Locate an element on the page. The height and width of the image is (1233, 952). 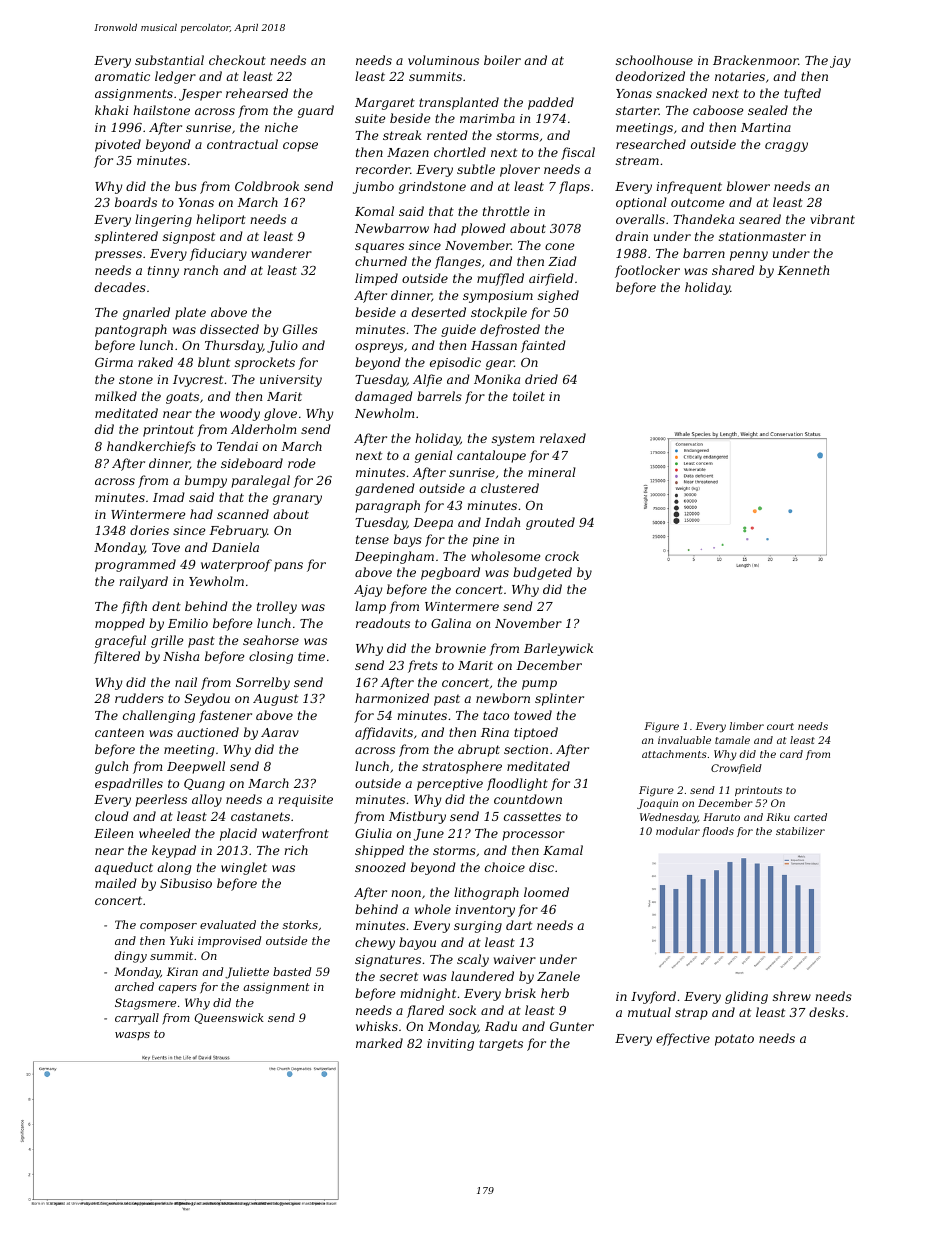
schoolhouse is located at coordinates (654, 60).
